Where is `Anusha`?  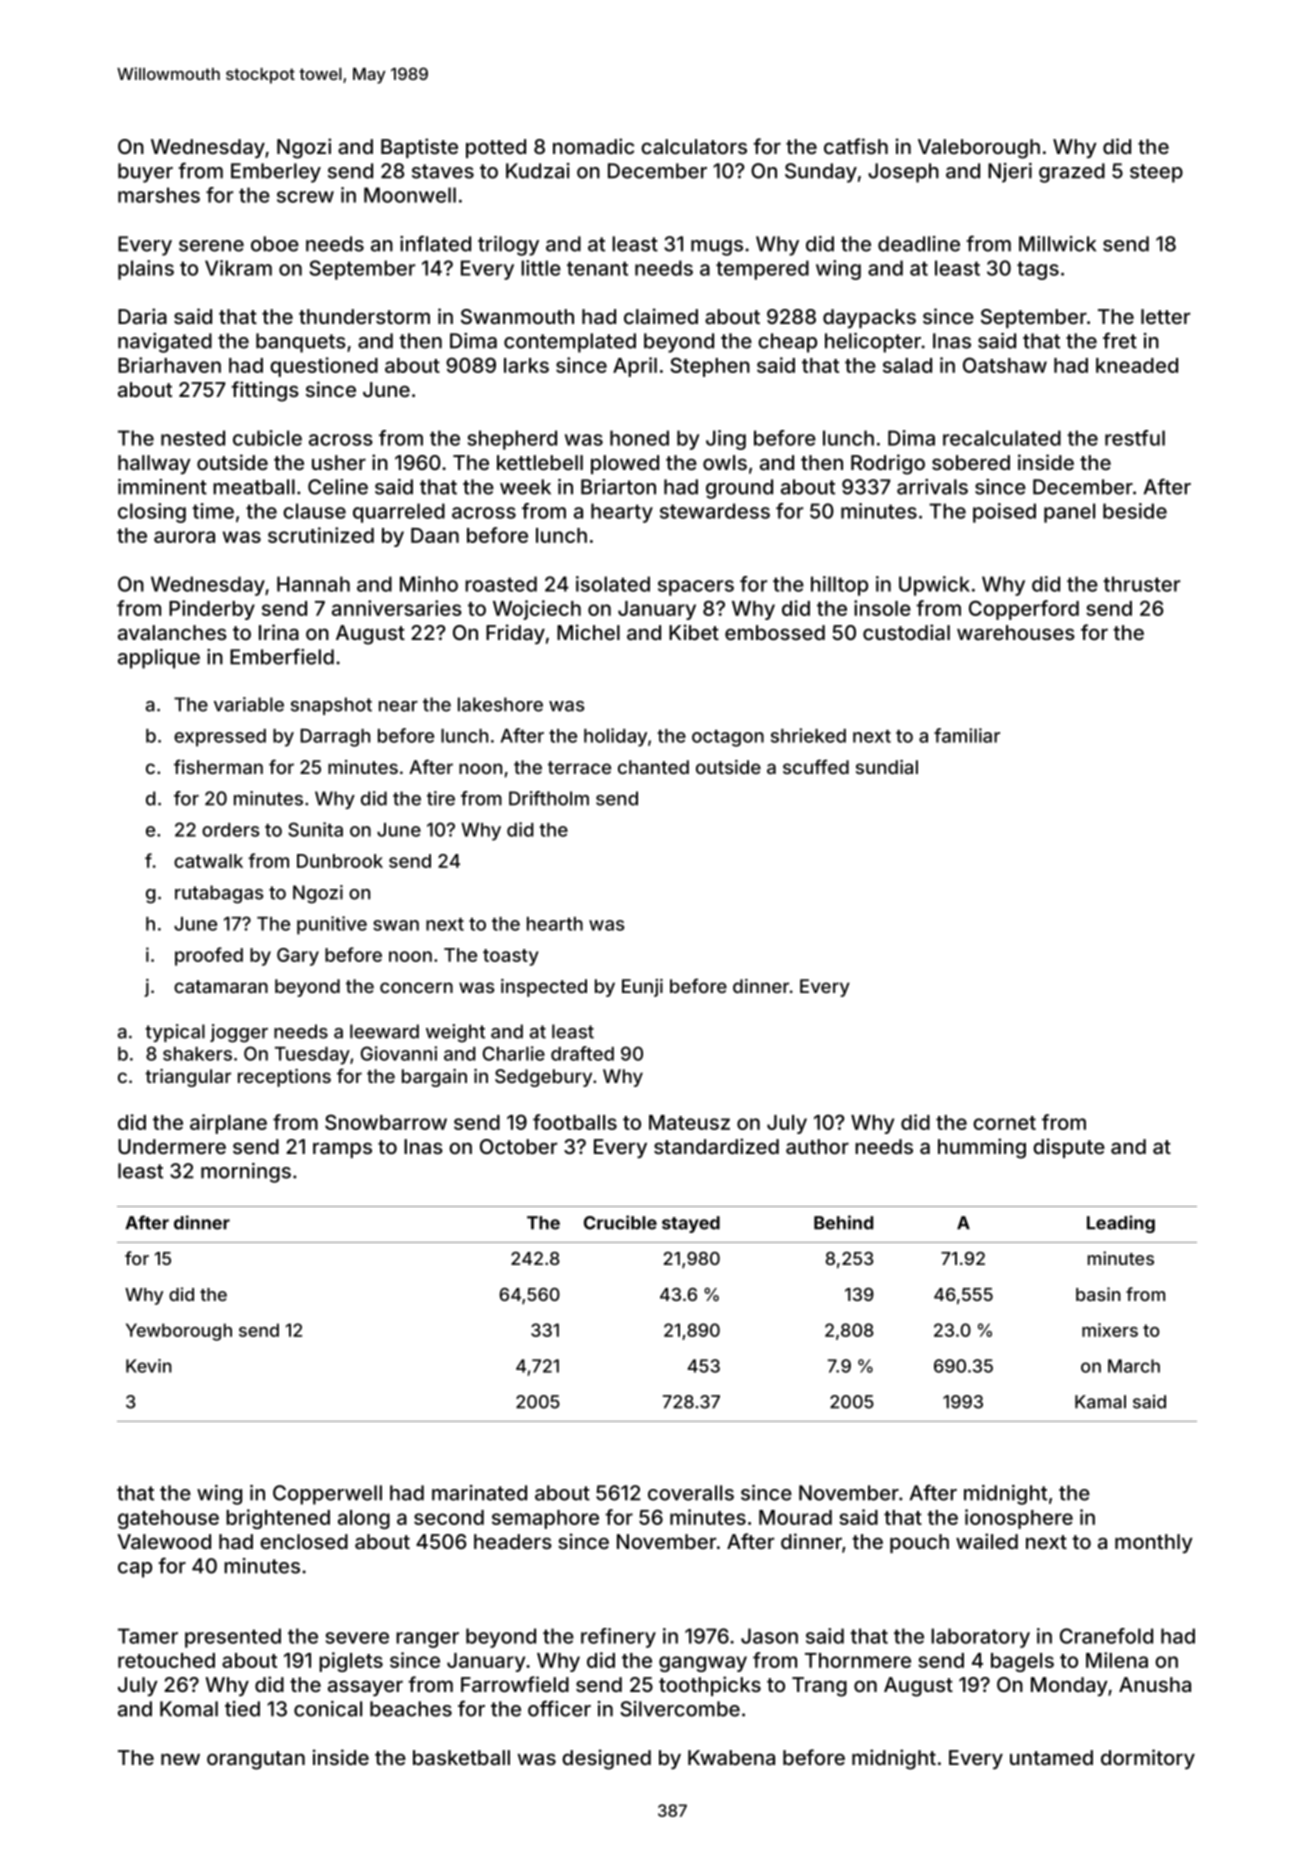 Anusha is located at coordinates (1155, 1684).
